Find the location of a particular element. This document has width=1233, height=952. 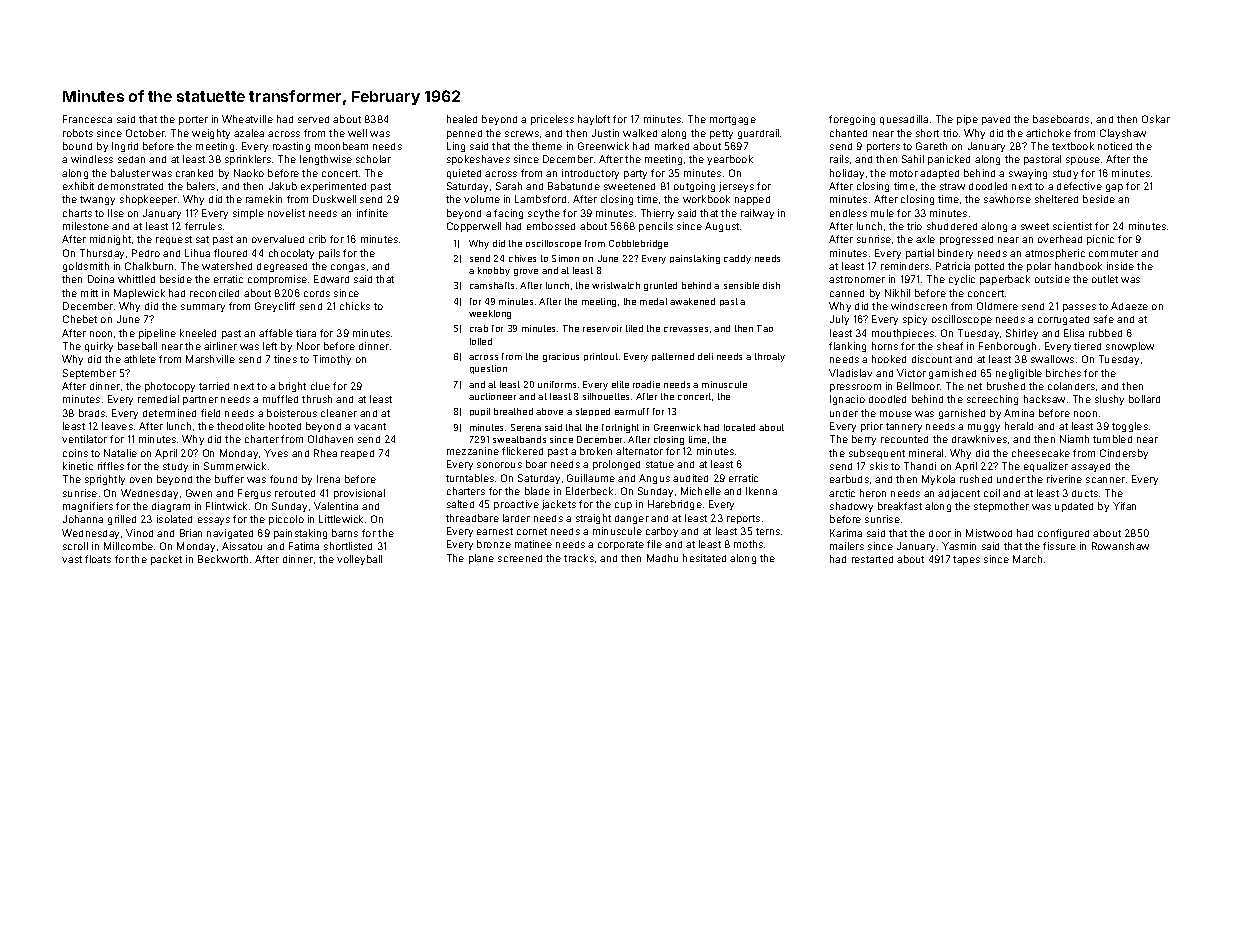

moonbeam is located at coordinates (341, 146).
